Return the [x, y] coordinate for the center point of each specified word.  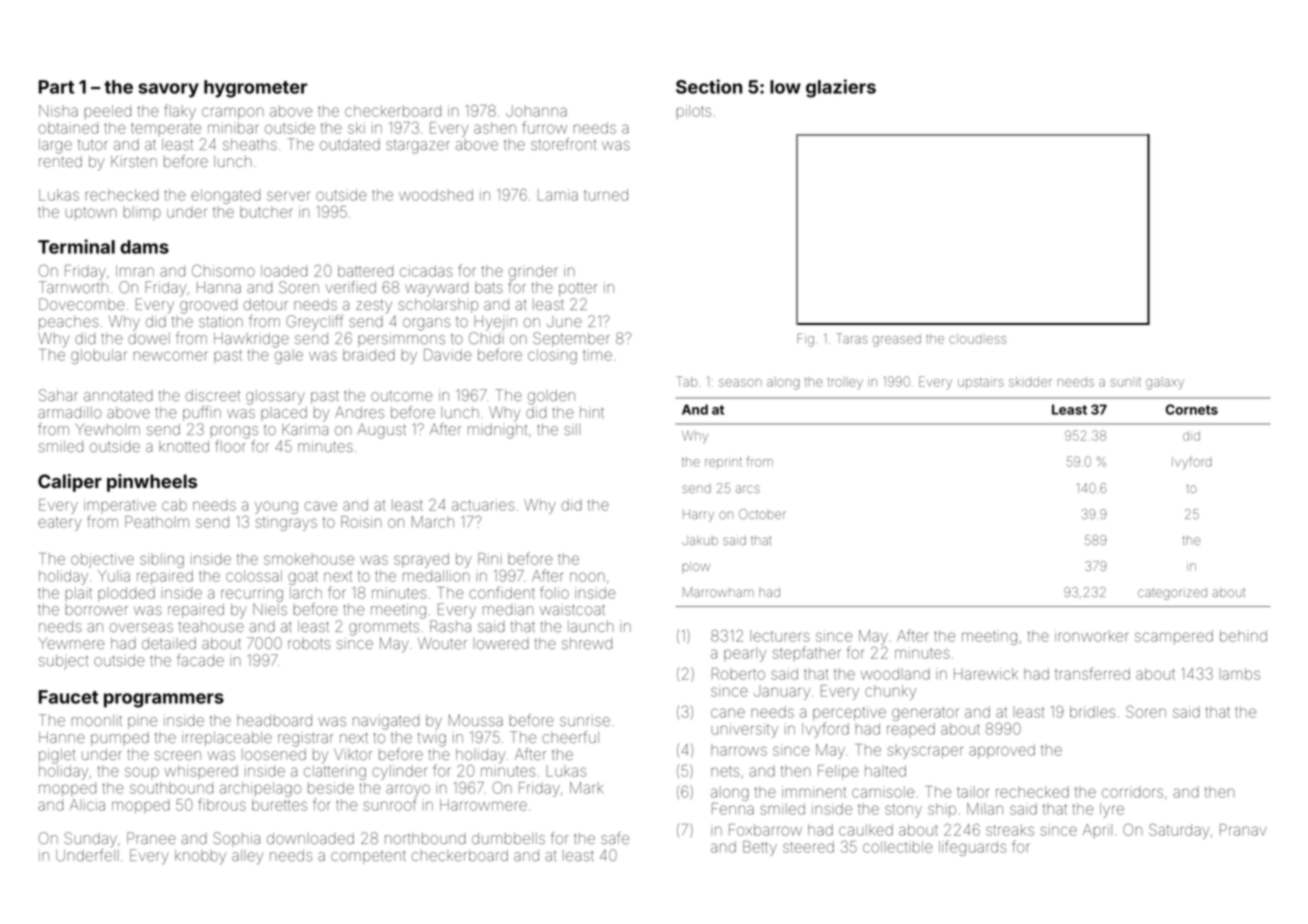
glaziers [841, 88]
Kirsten [134, 161]
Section [709, 86]
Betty [760, 848]
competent [368, 857]
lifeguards [972, 848]
